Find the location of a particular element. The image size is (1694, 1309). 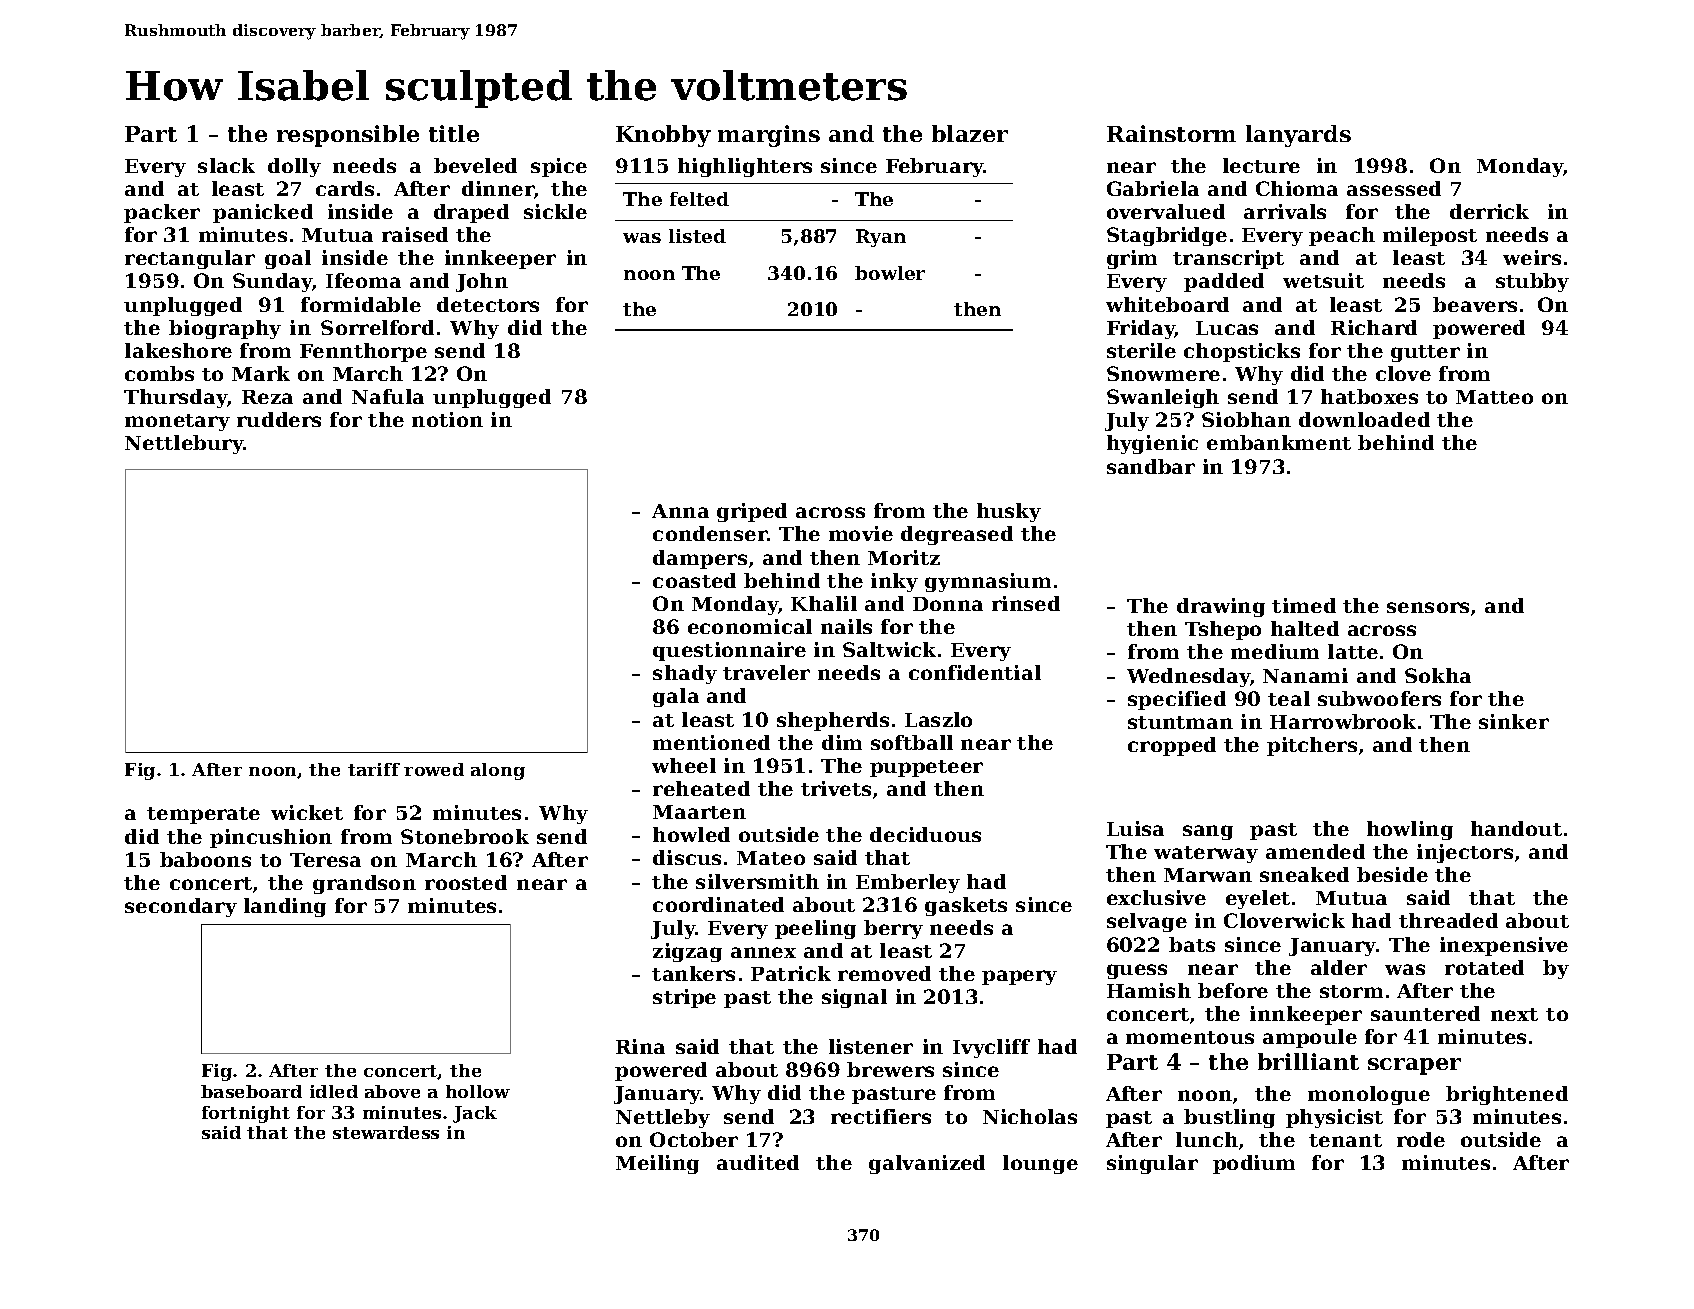

along is located at coordinates (498, 771).
